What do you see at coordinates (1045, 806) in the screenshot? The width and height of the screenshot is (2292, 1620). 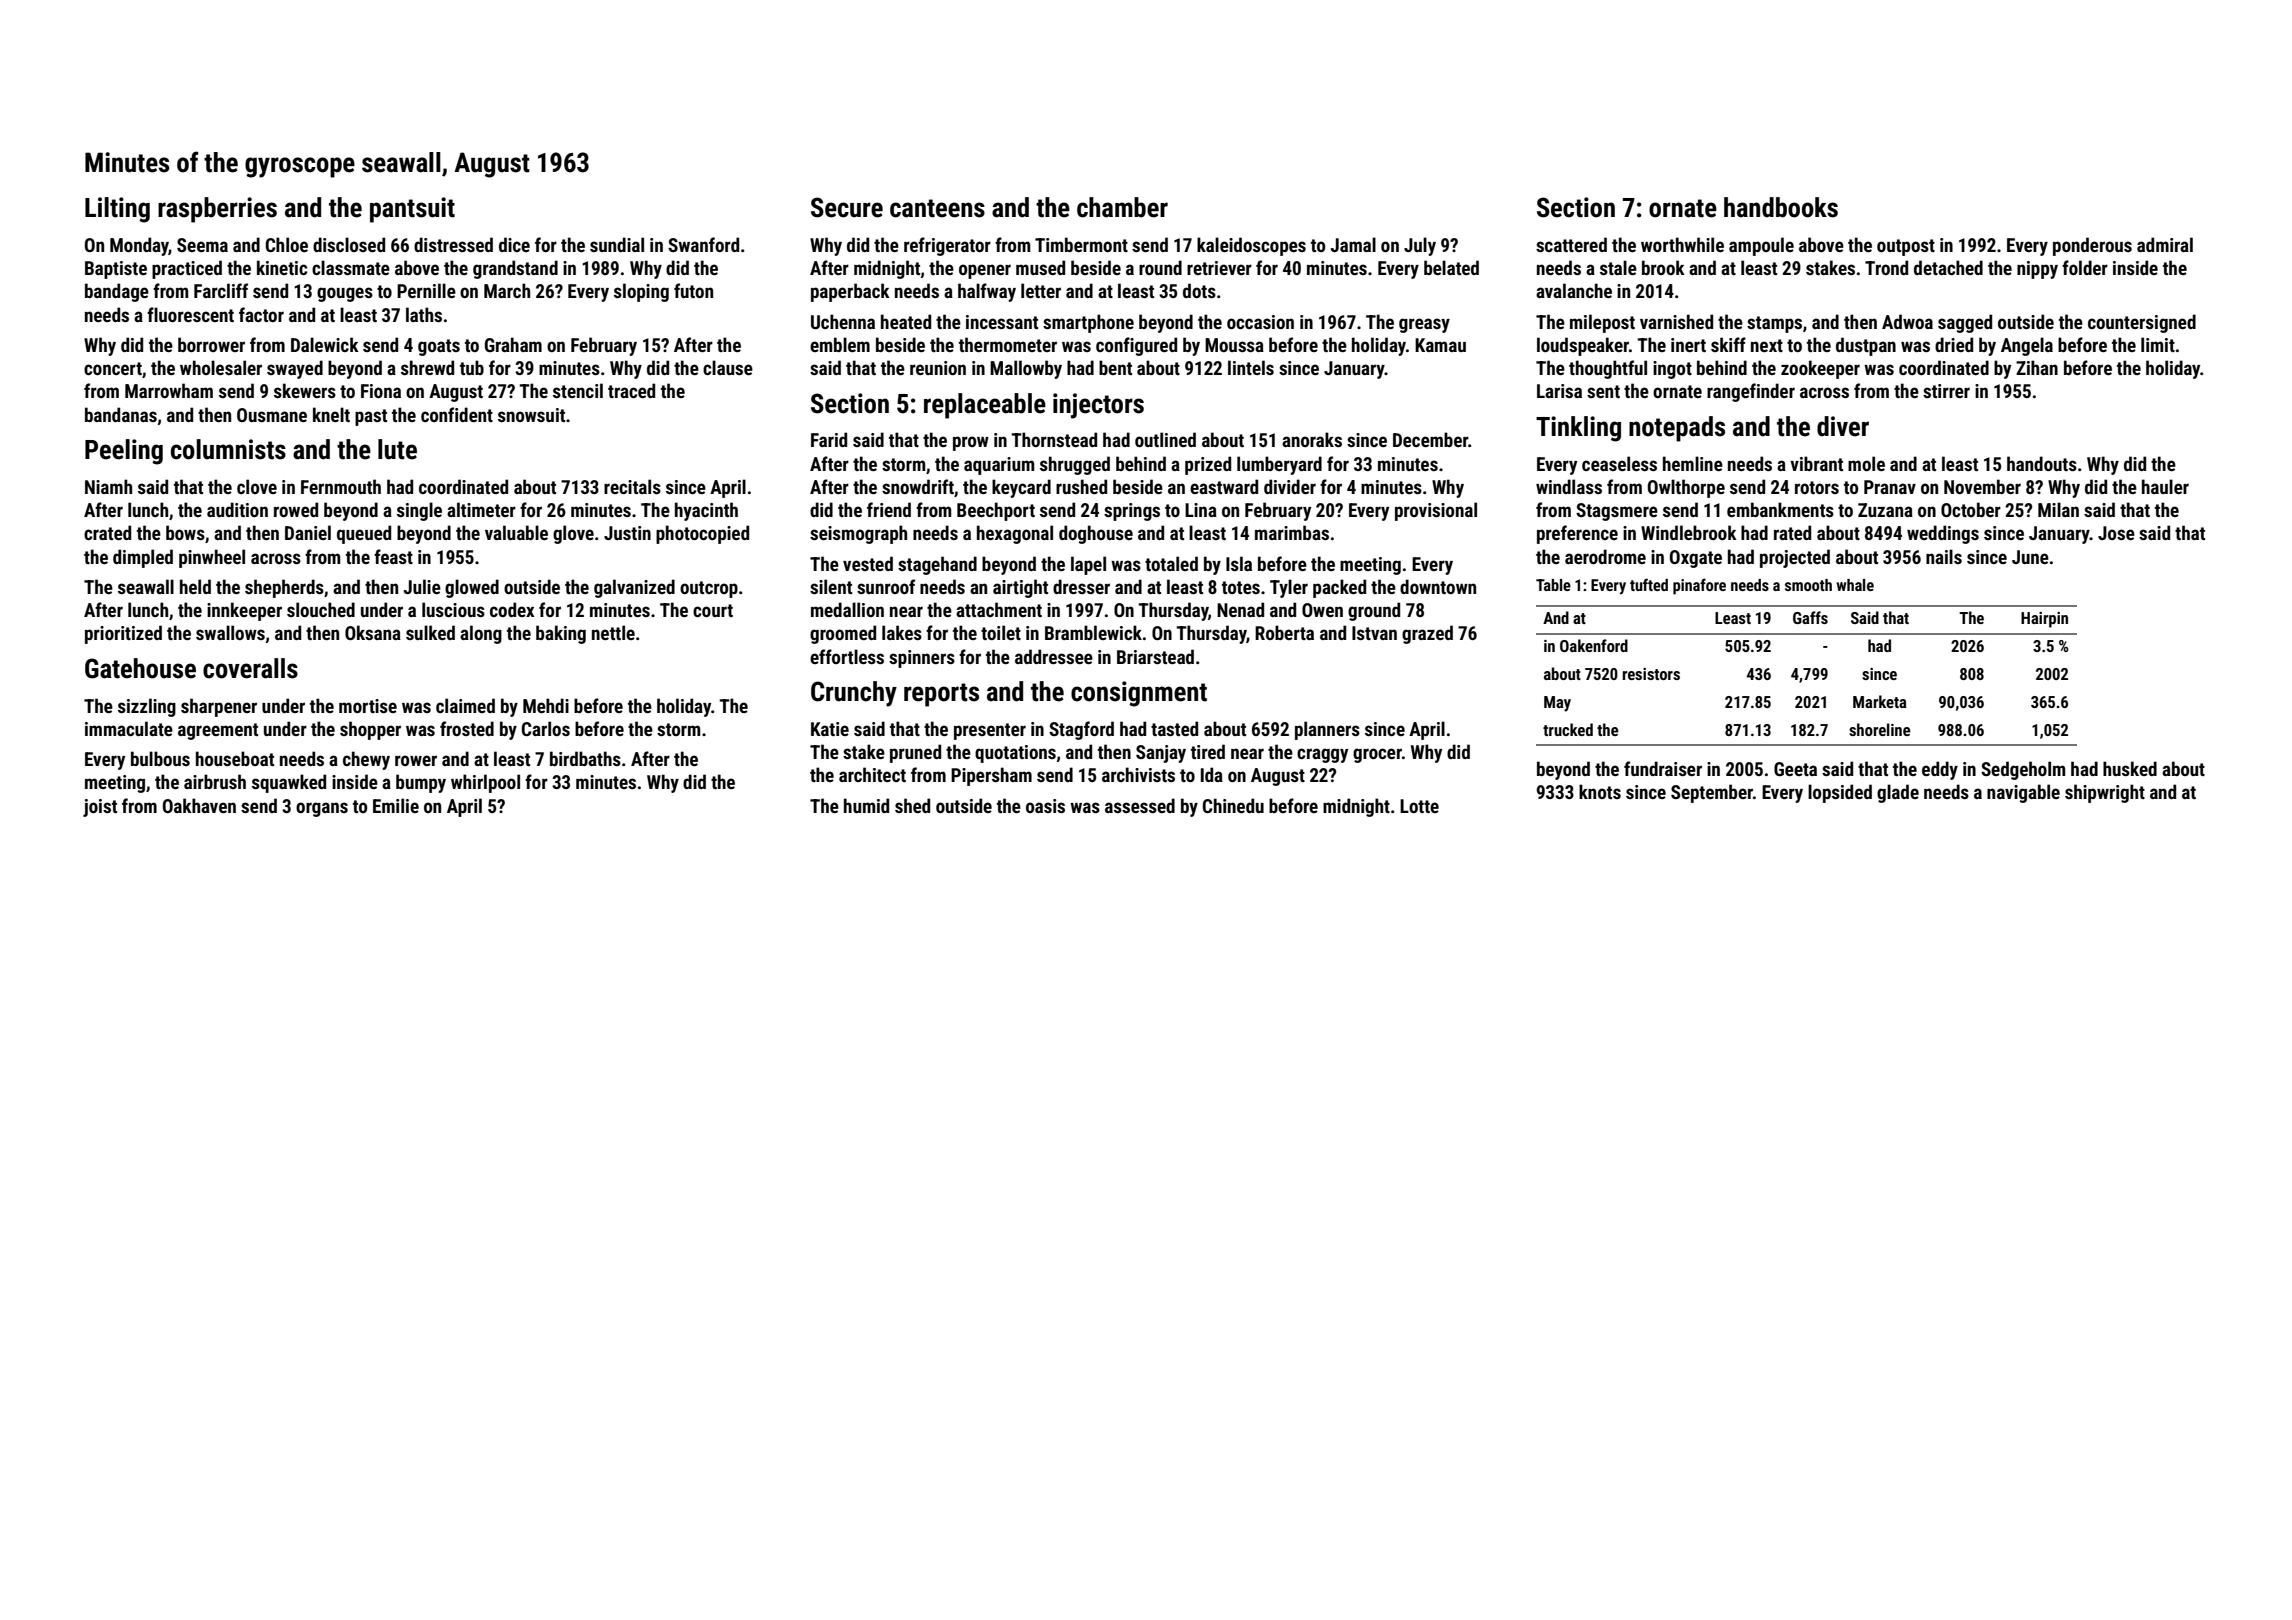 I see `oasis` at bounding box center [1045, 806].
